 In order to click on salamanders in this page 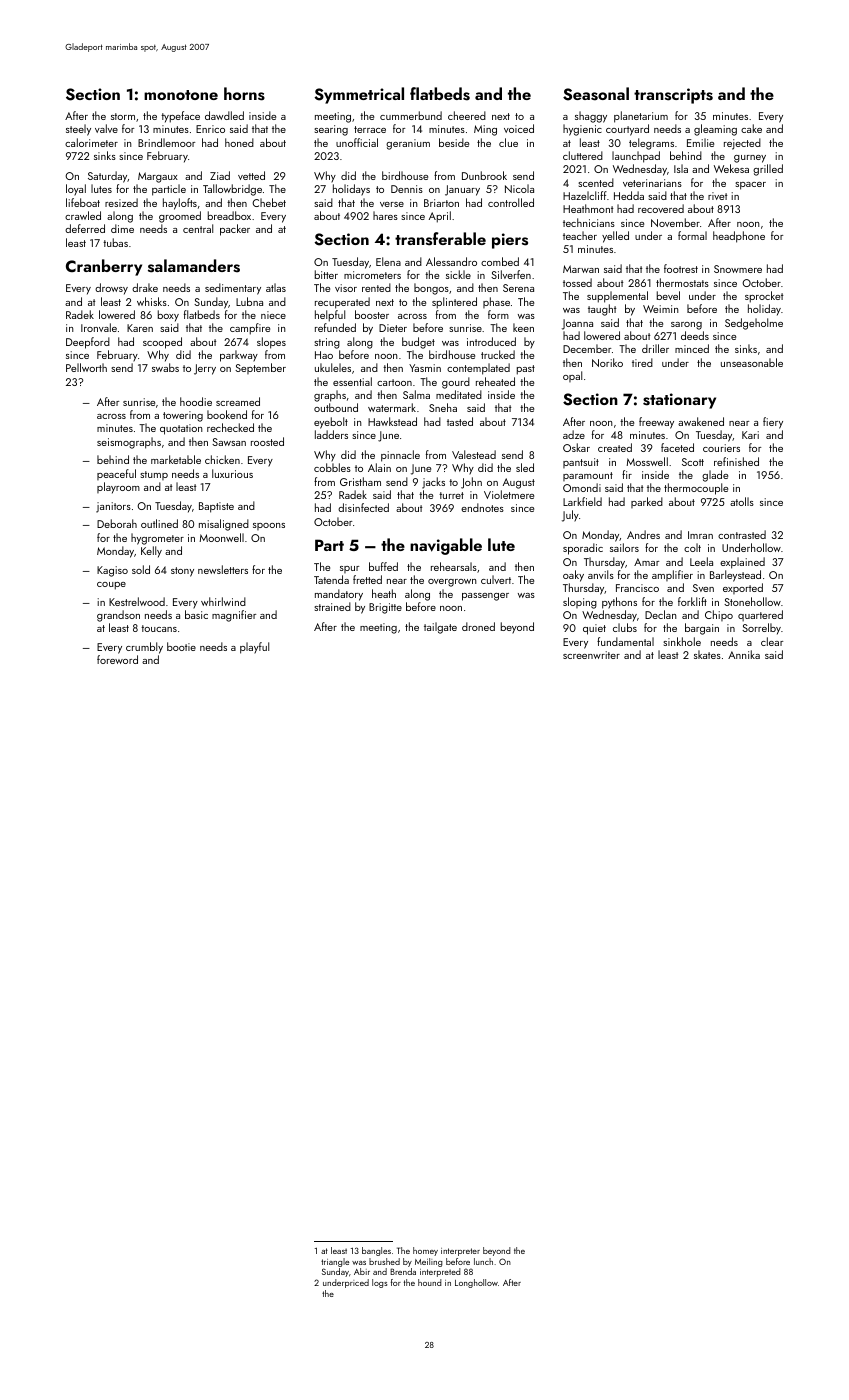, I will do `click(194, 266)`.
